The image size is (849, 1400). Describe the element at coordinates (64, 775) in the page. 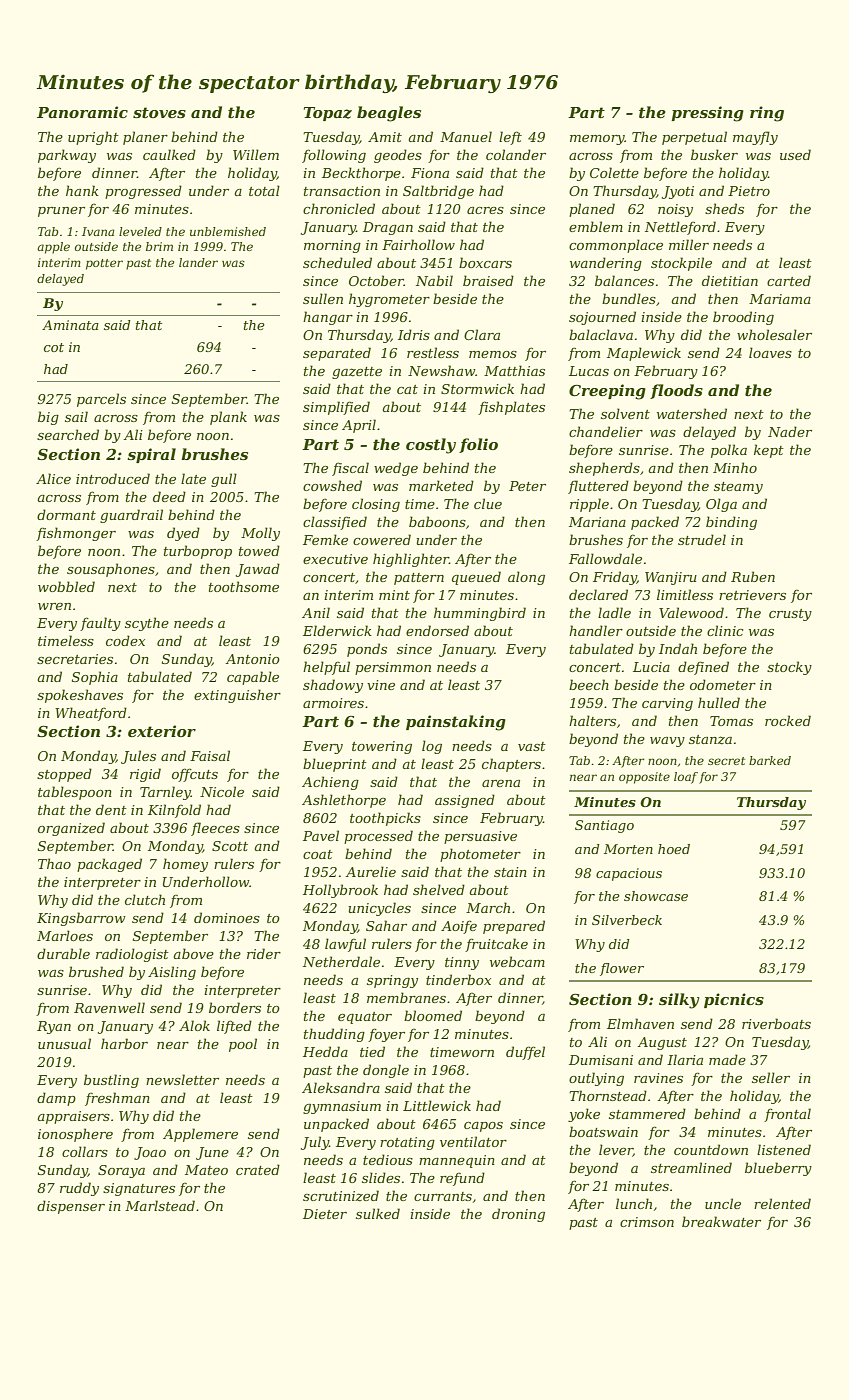

I see `stopped` at that location.
